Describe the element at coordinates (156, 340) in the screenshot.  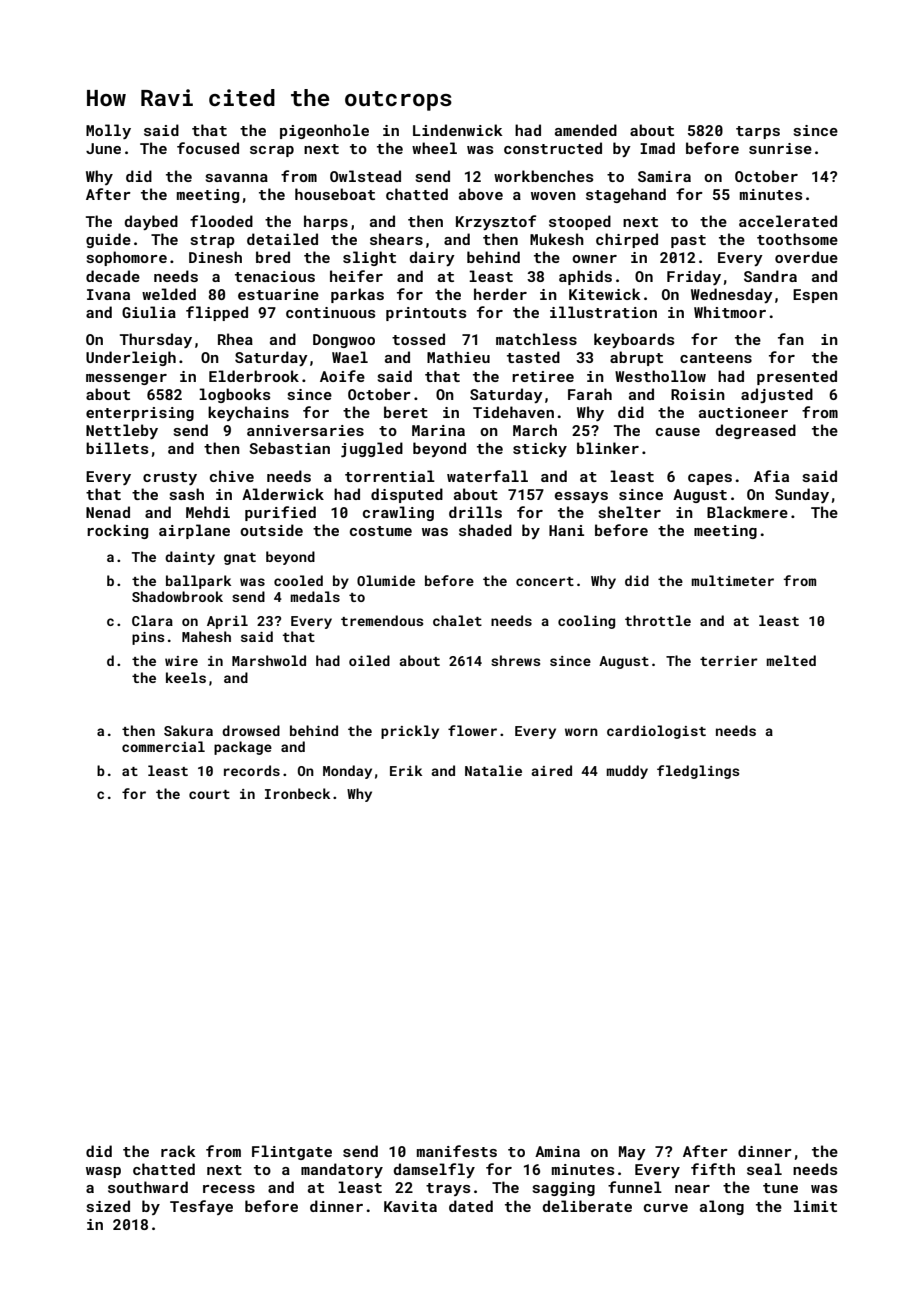
I see `Thursday` at that location.
